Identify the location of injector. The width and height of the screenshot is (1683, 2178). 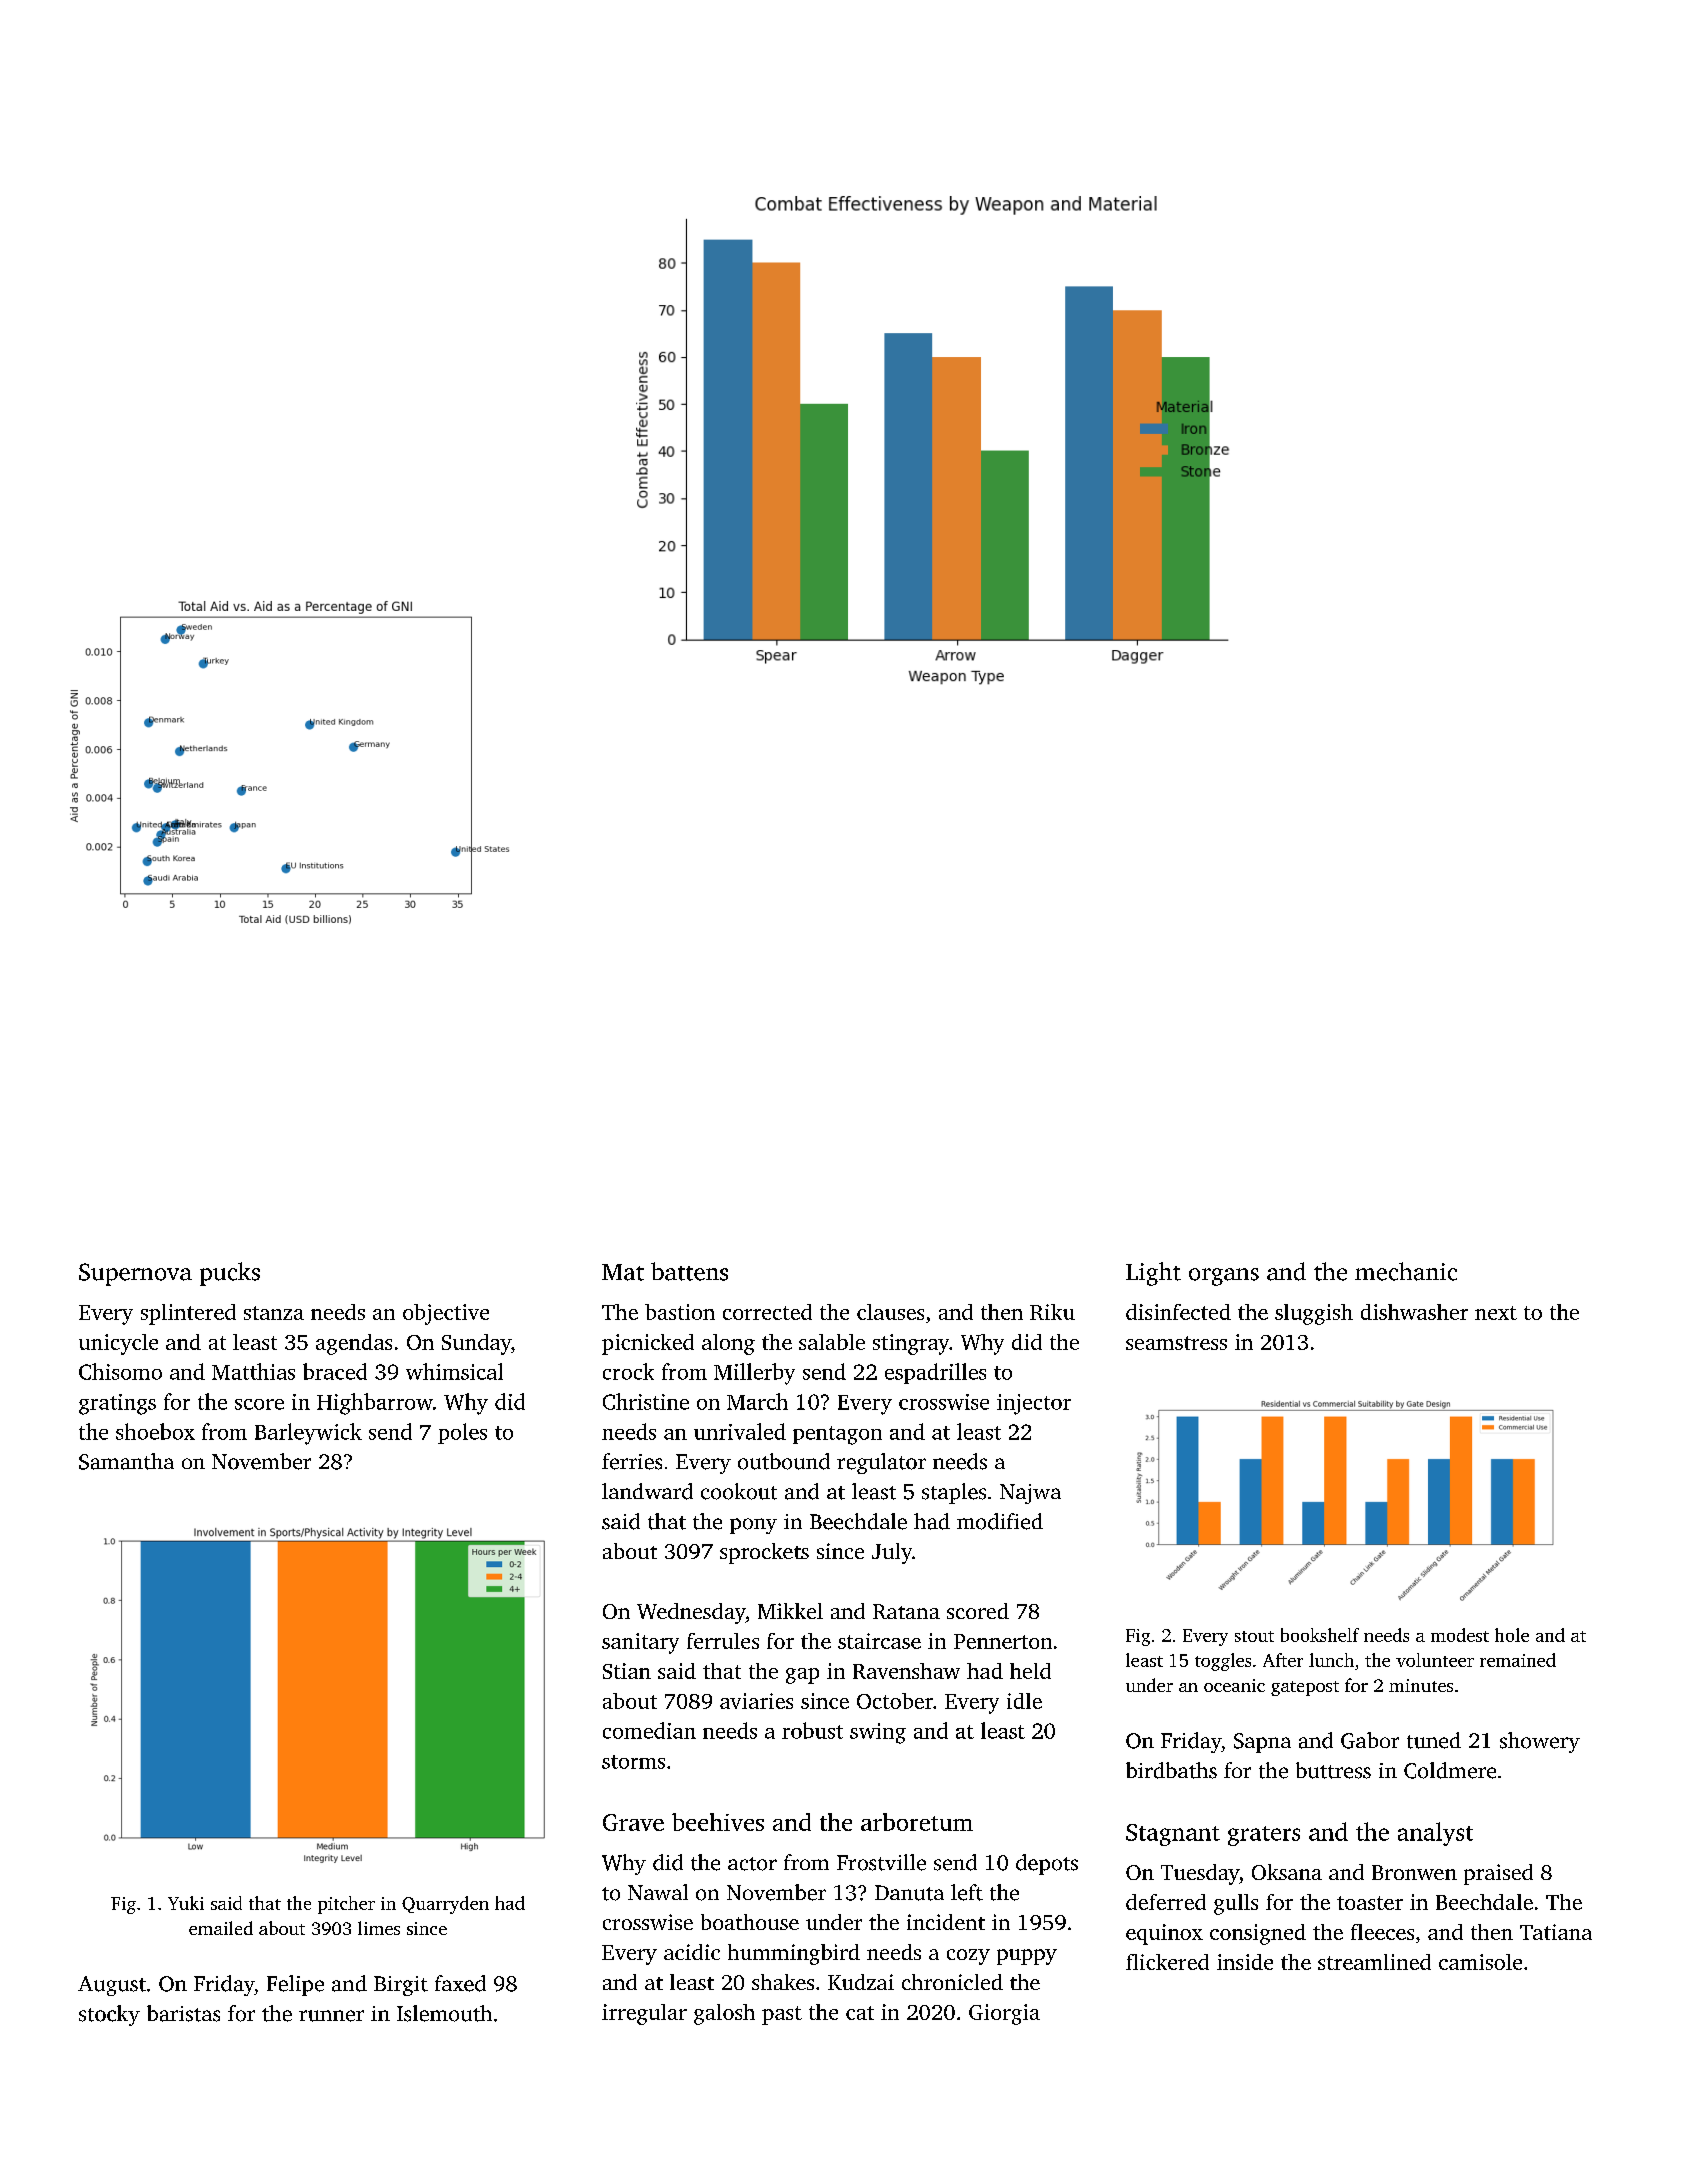
(1034, 1404).
